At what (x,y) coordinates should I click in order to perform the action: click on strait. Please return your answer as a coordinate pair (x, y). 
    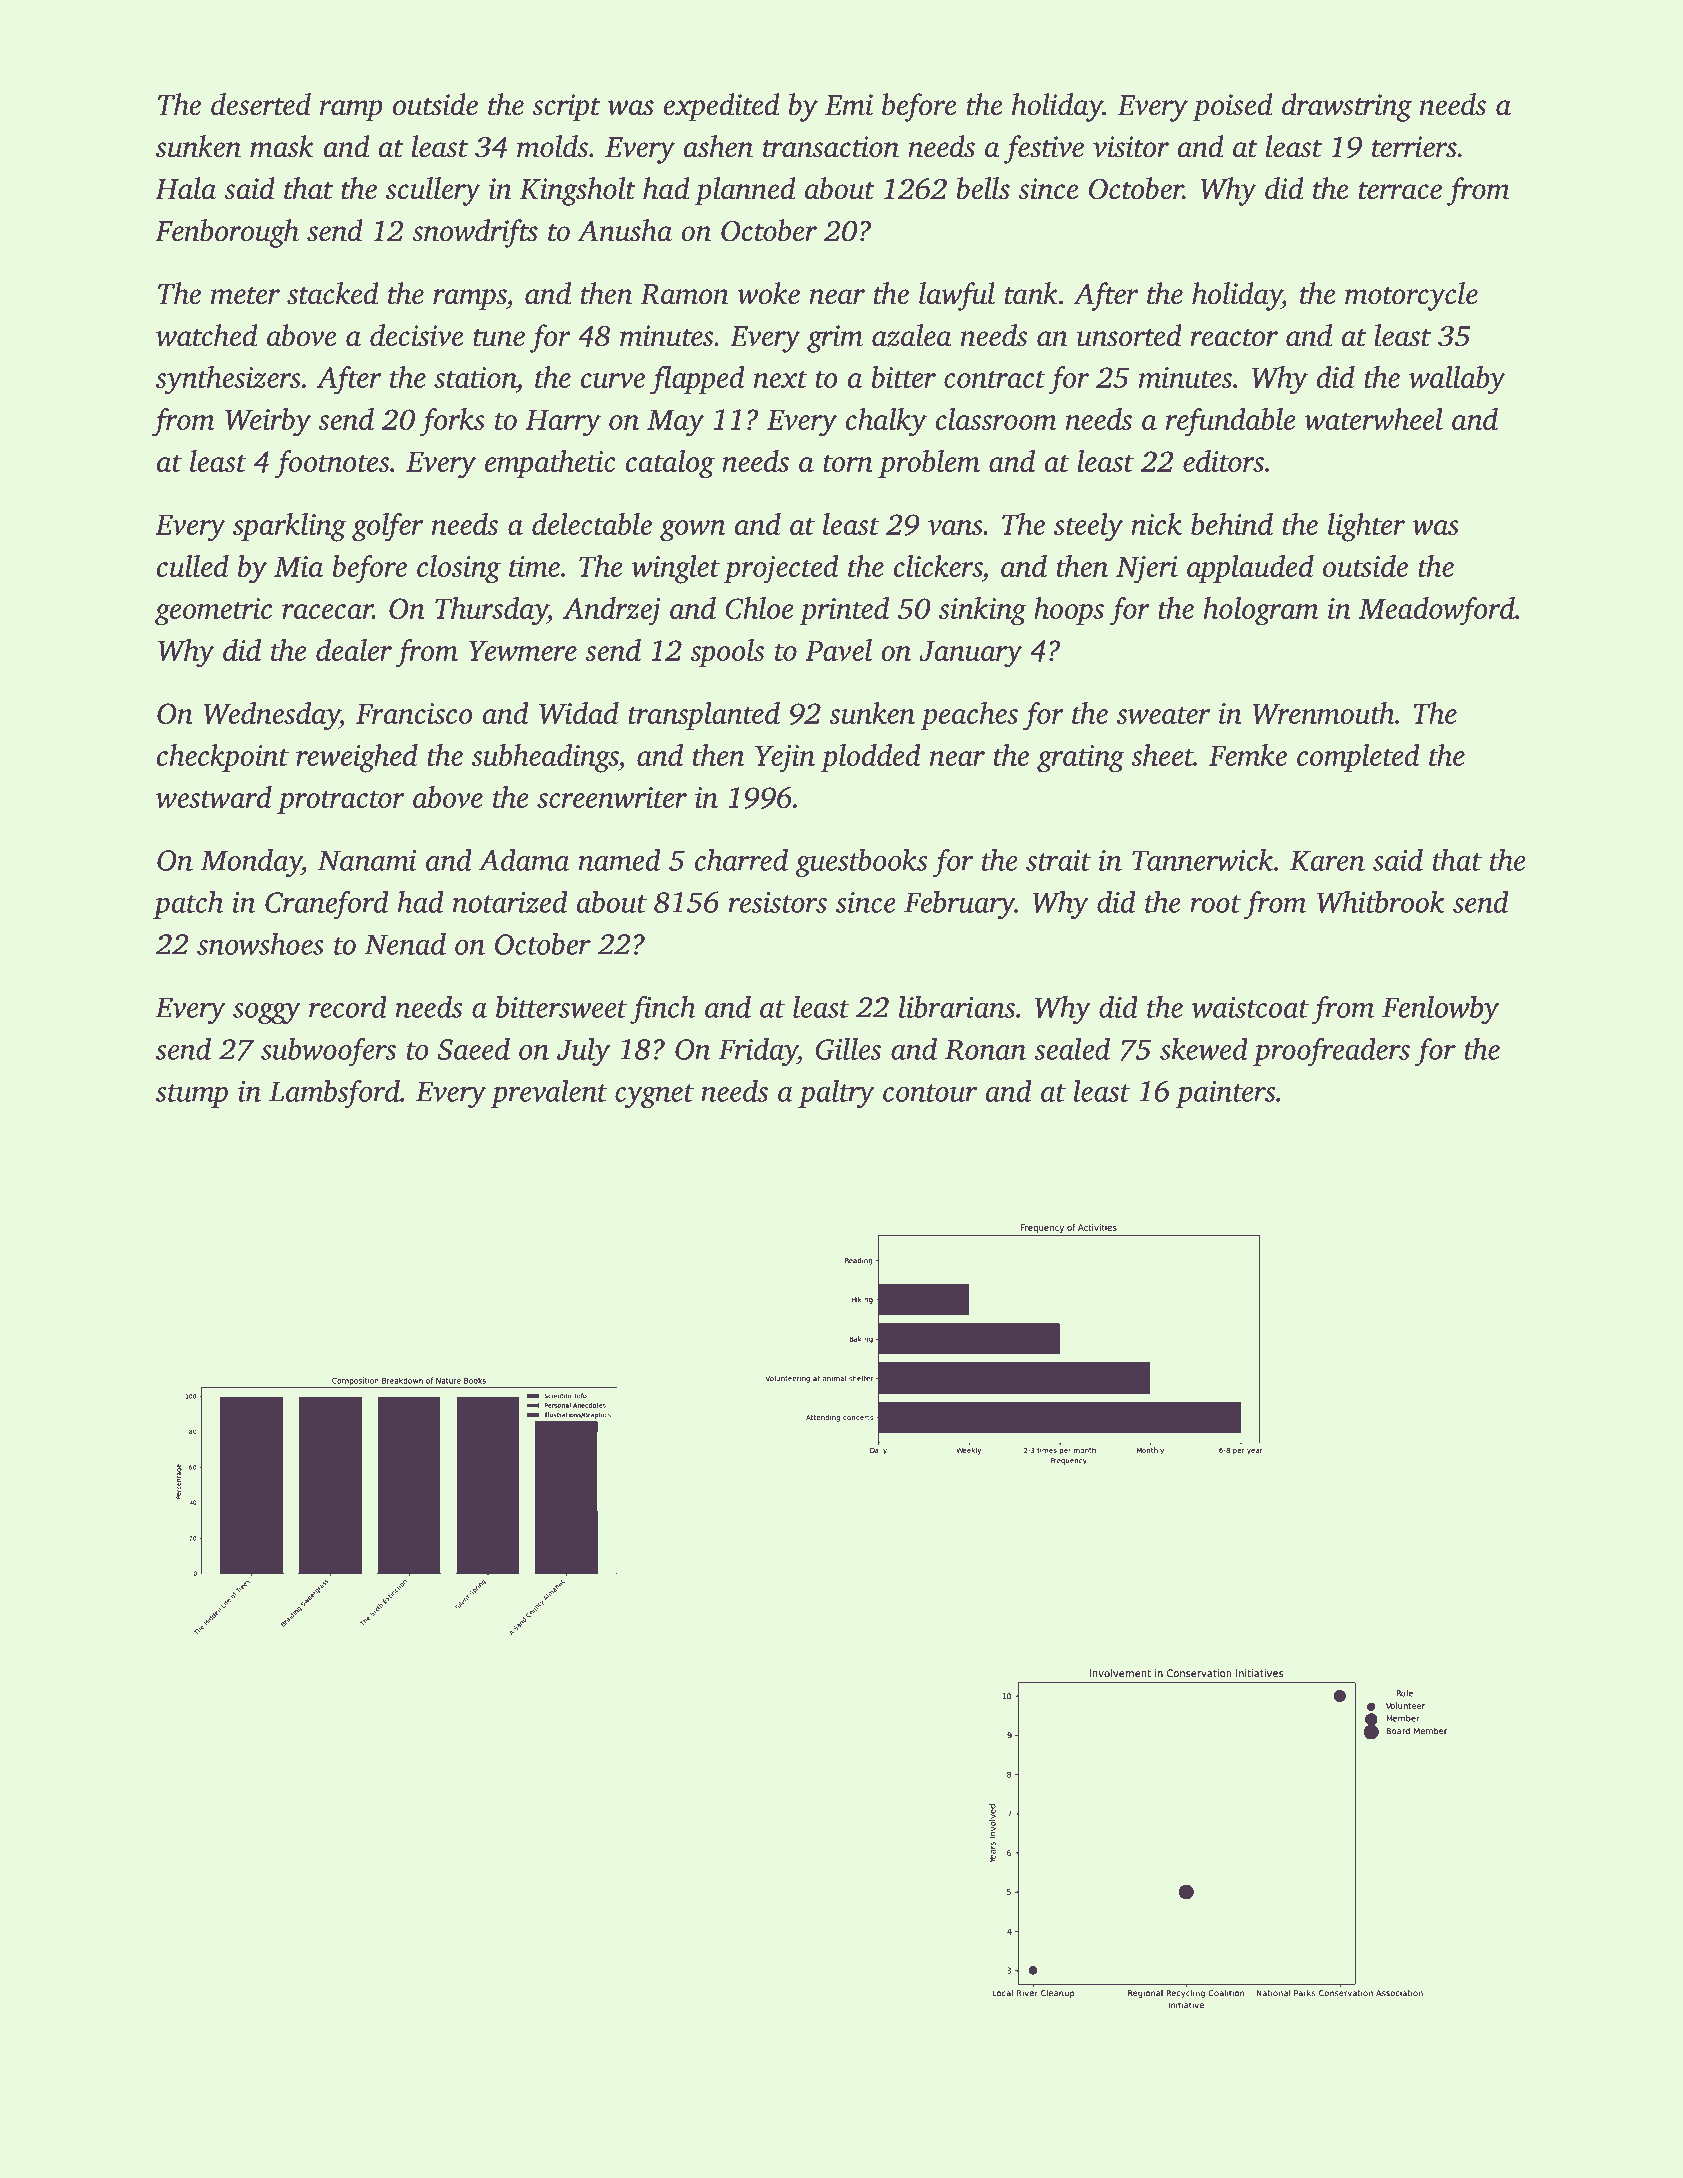
    Looking at the image, I should click on (1058, 860).
